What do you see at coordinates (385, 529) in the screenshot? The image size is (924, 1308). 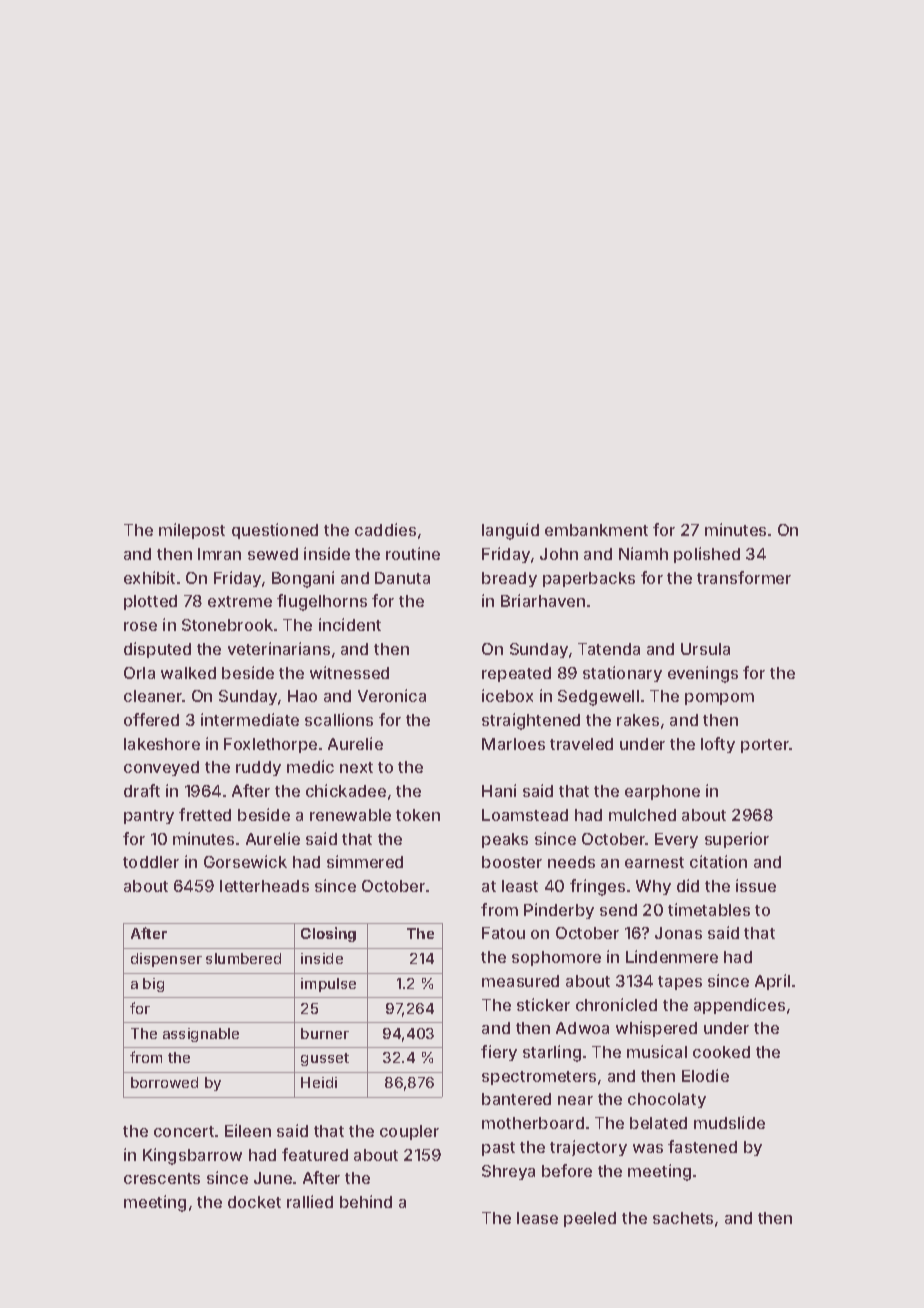 I see `caddies` at bounding box center [385, 529].
